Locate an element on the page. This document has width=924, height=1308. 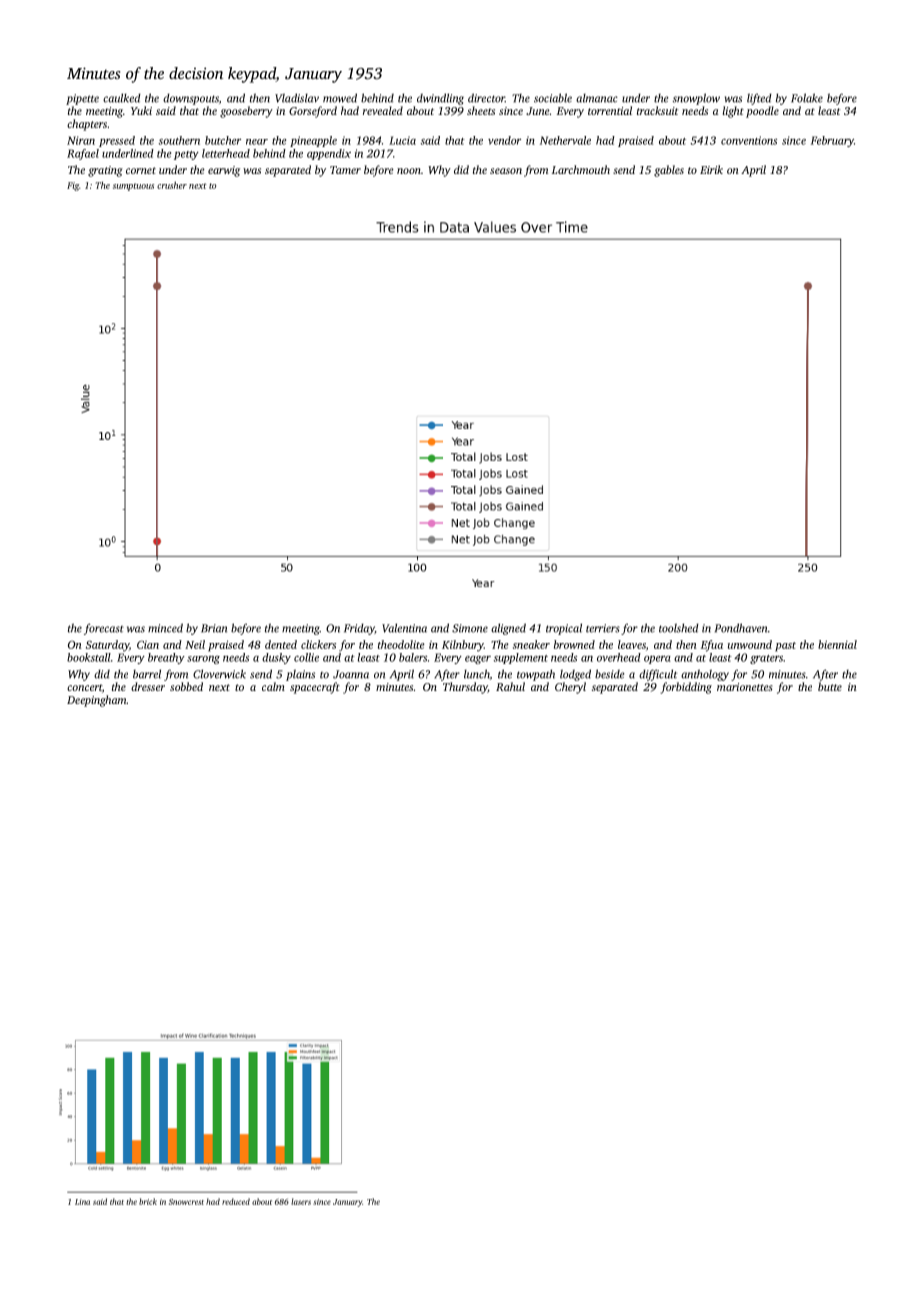
toolshed is located at coordinates (679, 628).
